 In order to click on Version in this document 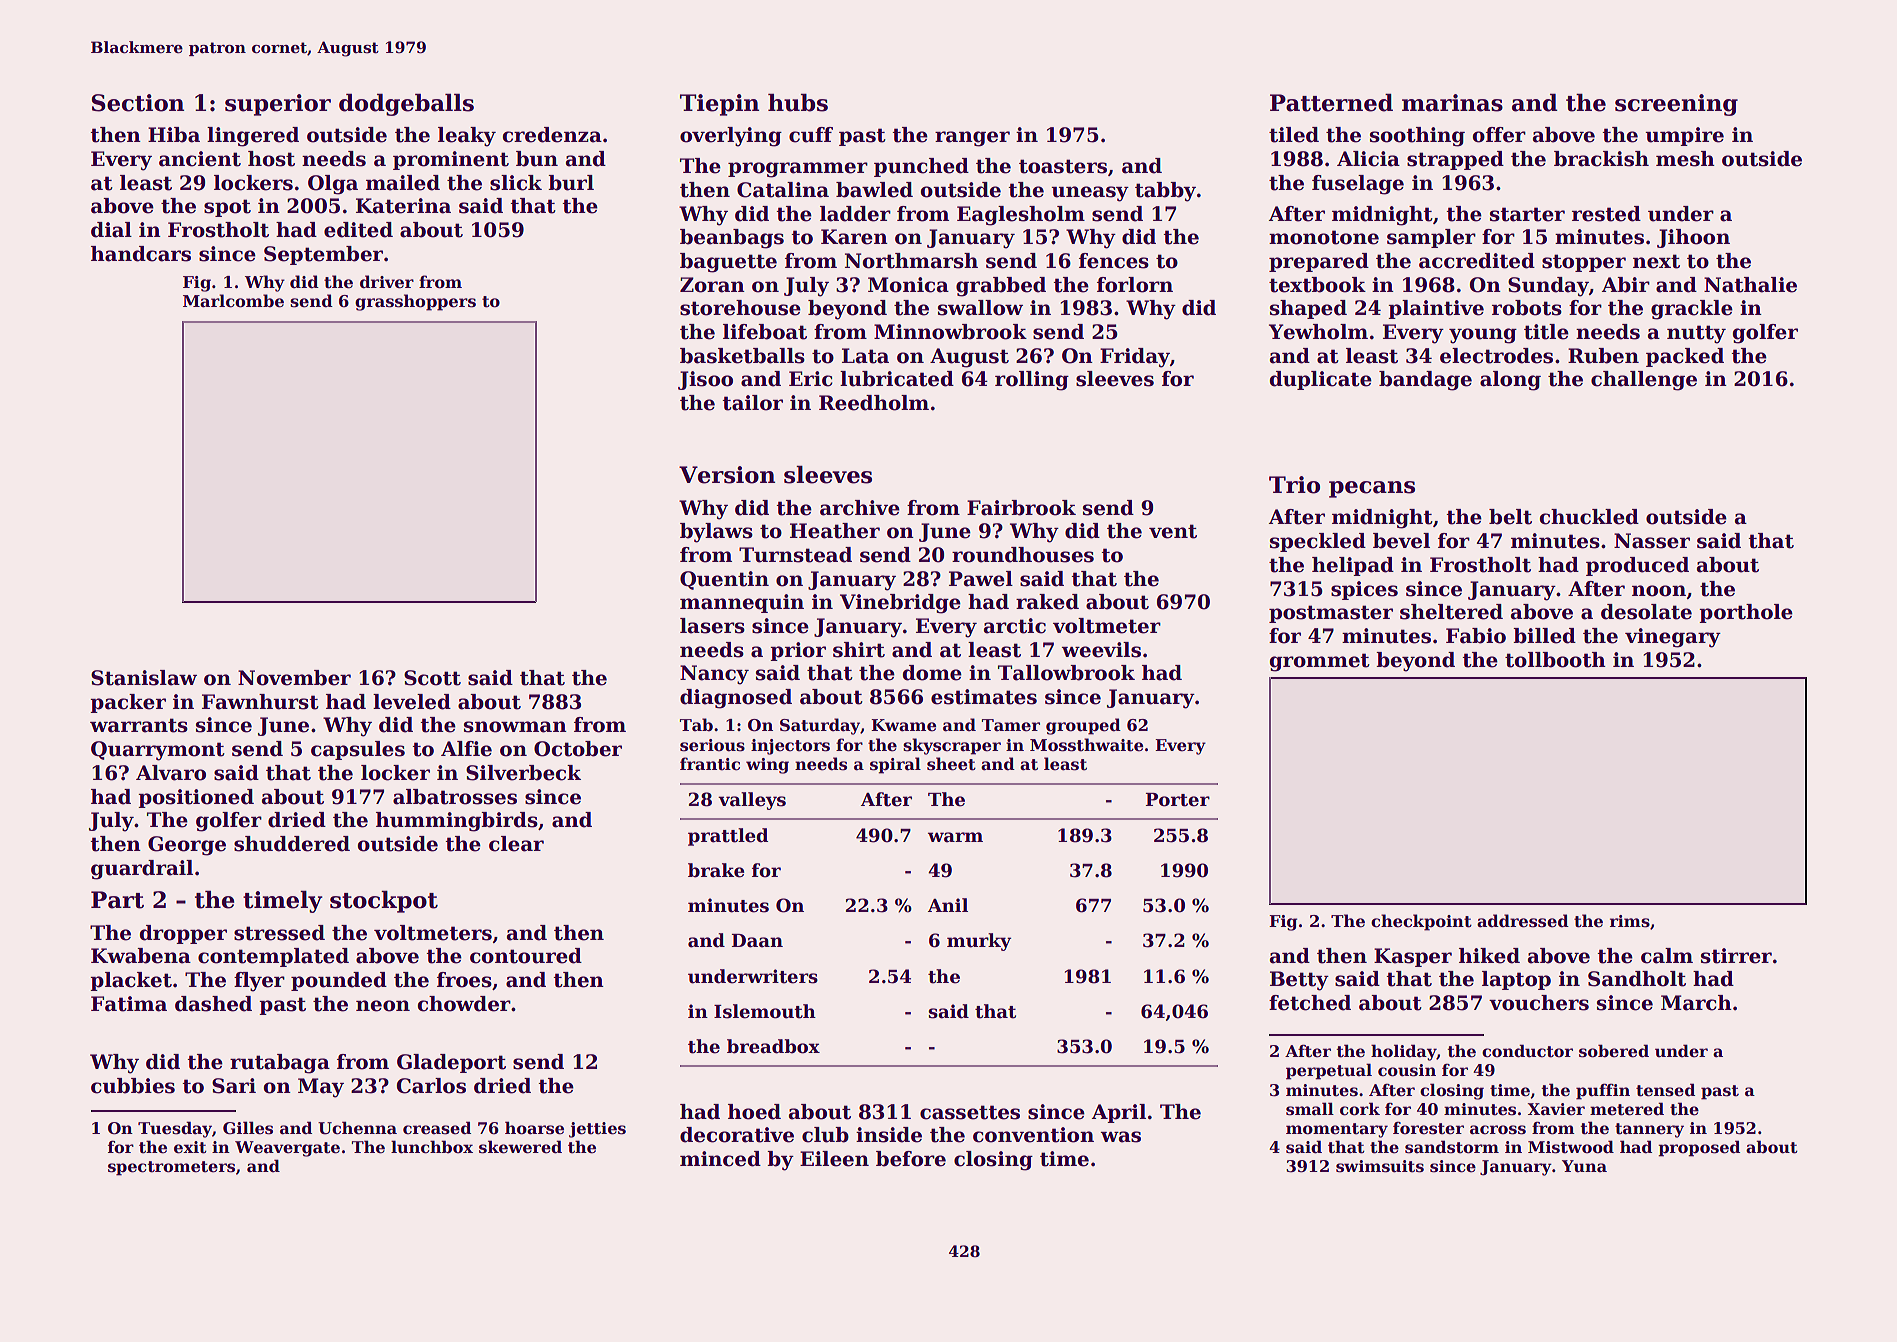, I will do `click(727, 475)`.
